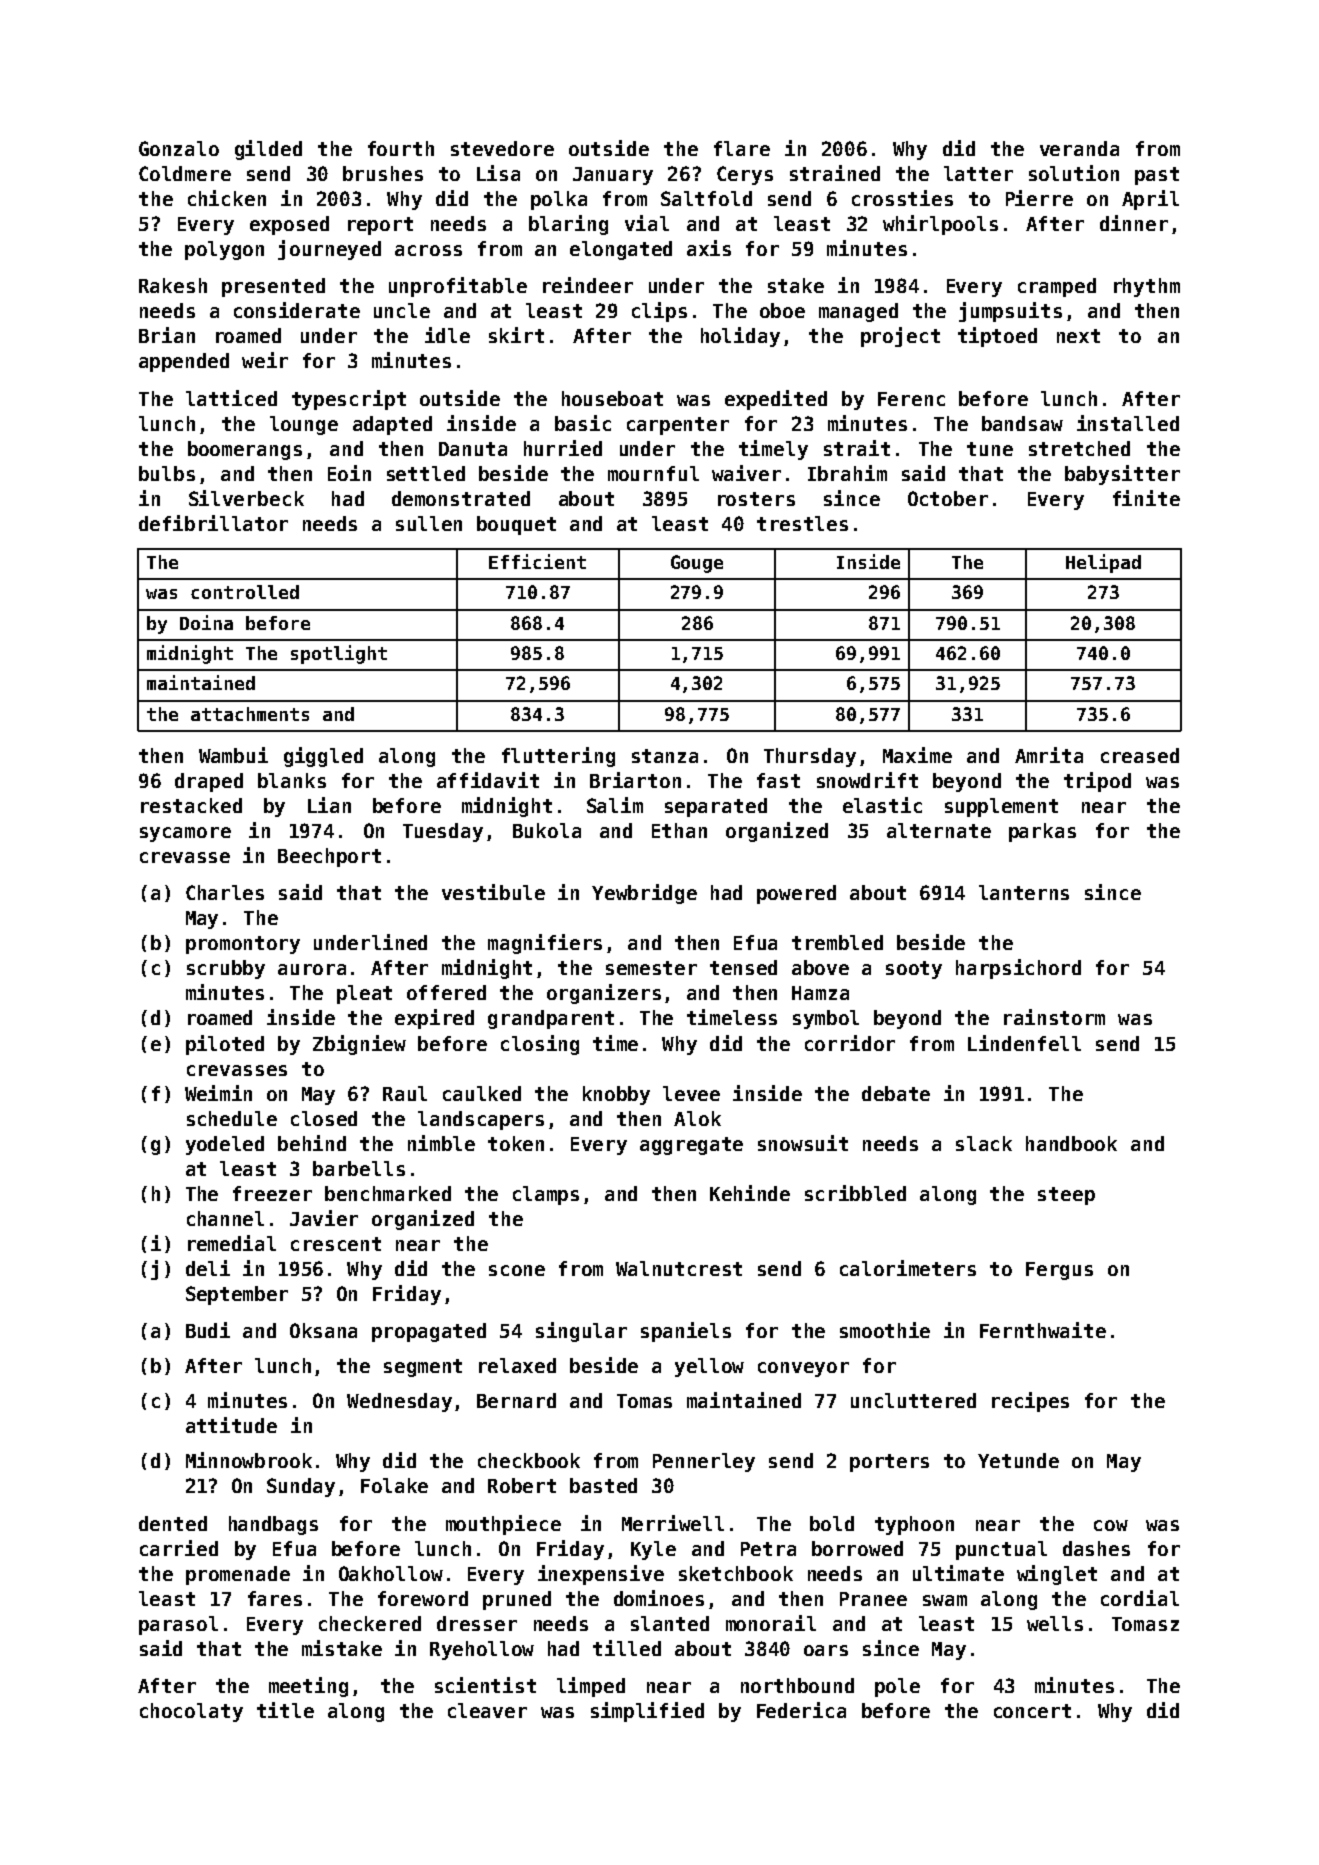 The image size is (1319, 1865). I want to click on magnifiers, so click(545, 944).
